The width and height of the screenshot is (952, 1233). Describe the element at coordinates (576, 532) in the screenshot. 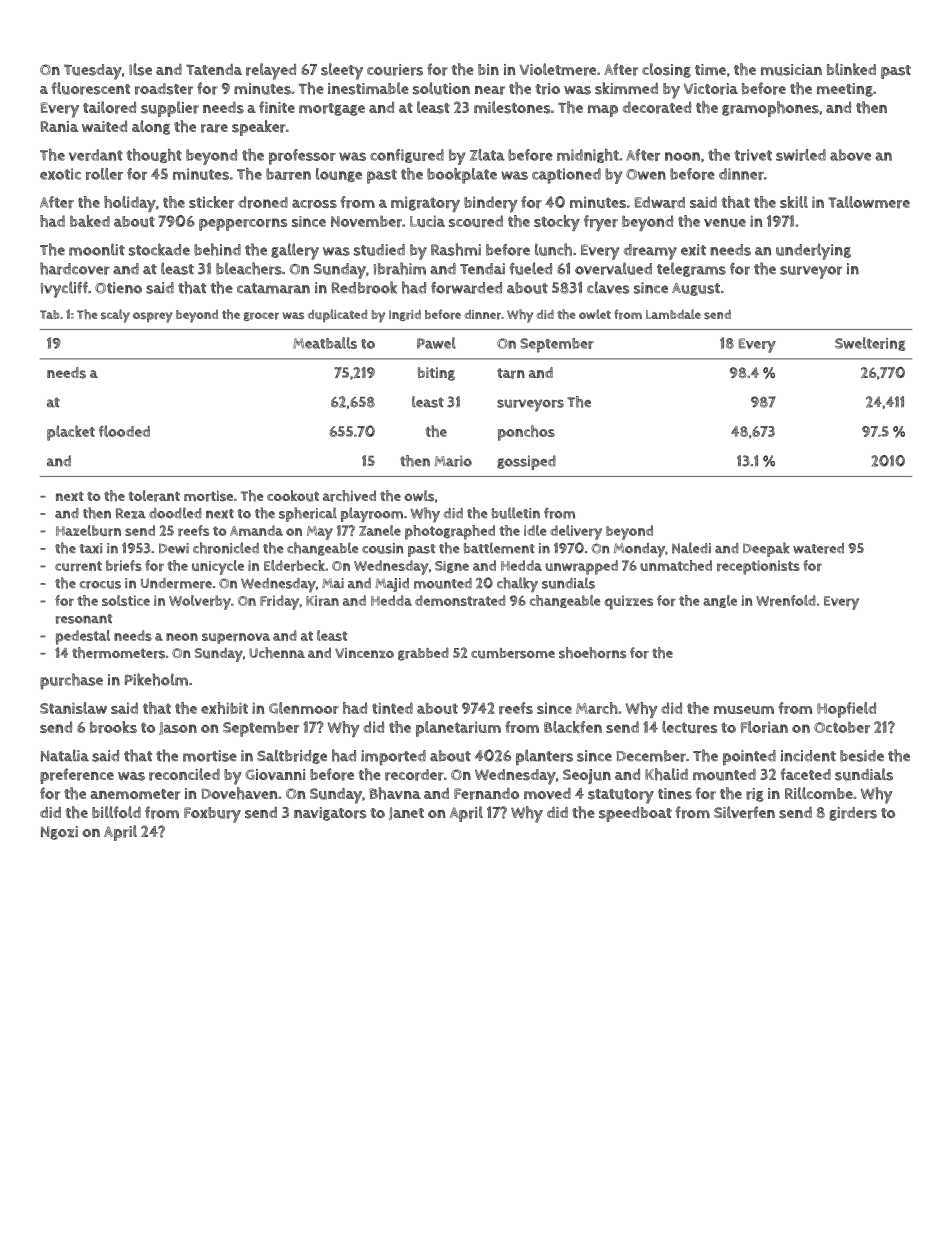

I see `delivery` at that location.
